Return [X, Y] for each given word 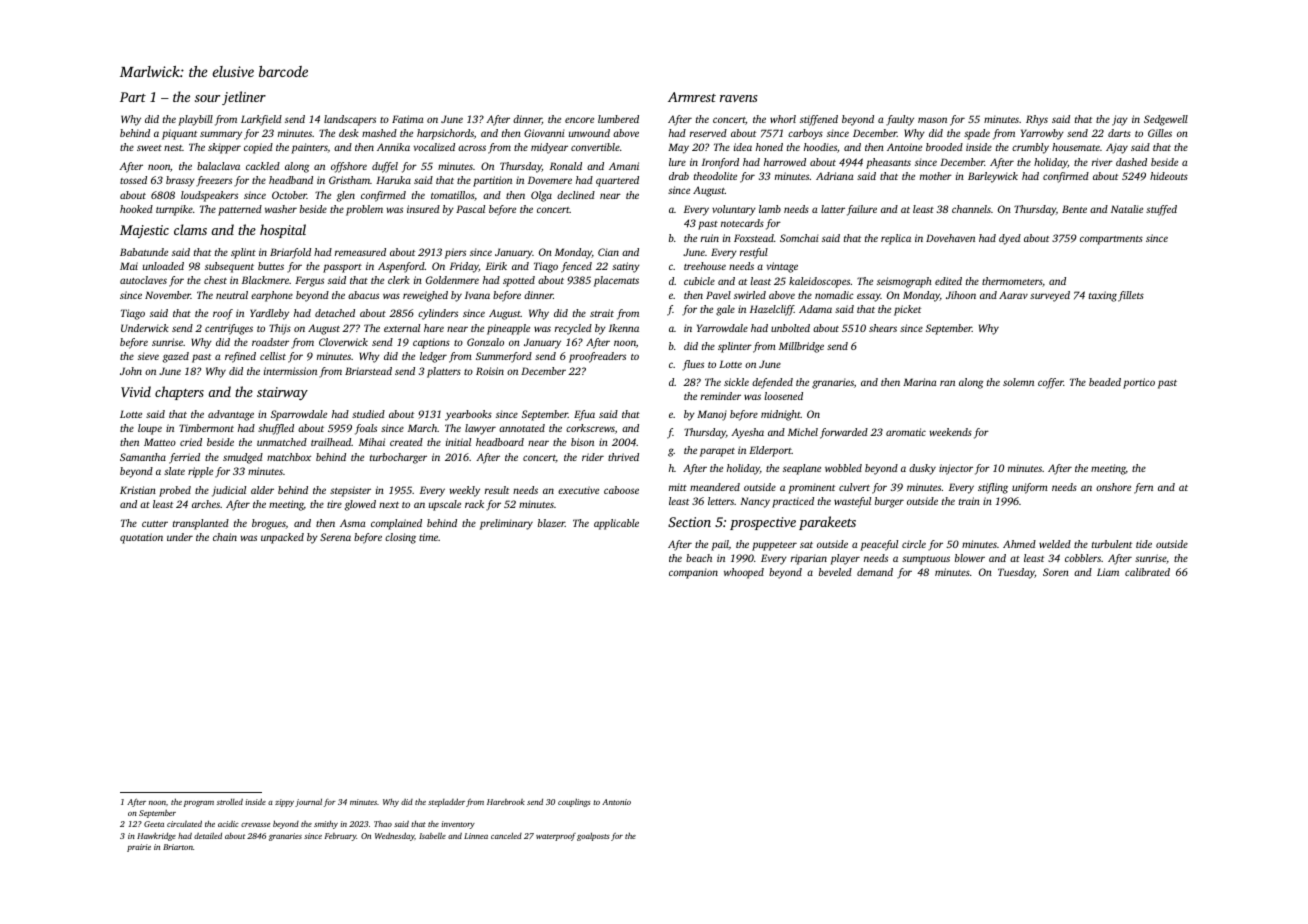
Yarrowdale [722, 328]
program [199, 804]
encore [579, 120]
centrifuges [229, 329]
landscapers [350, 120]
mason [932, 120]
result [497, 490]
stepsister [350, 491]
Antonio [616, 802]
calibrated [1147, 572]
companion [693, 573]
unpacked [282, 538]
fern [1143, 488]
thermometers [1012, 282]
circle [914, 544]
